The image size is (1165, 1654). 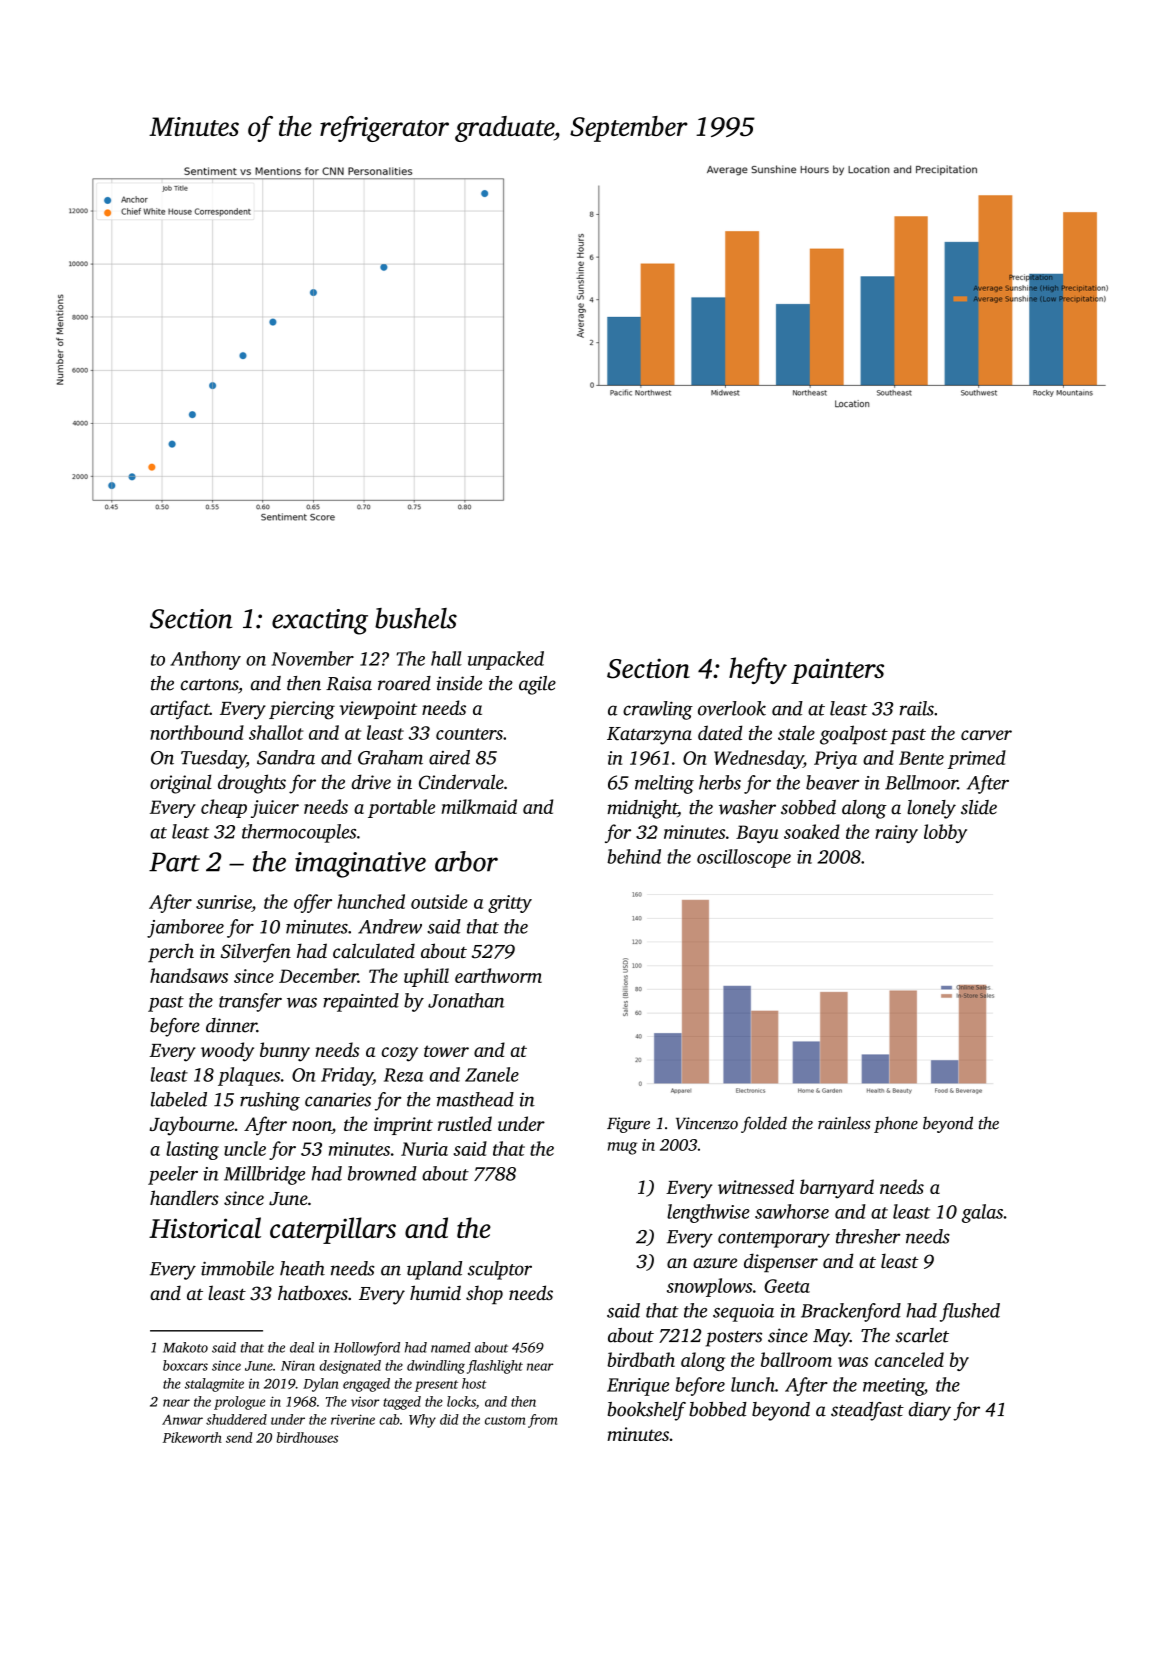 I want to click on sunrise, so click(x=224, y=902).
